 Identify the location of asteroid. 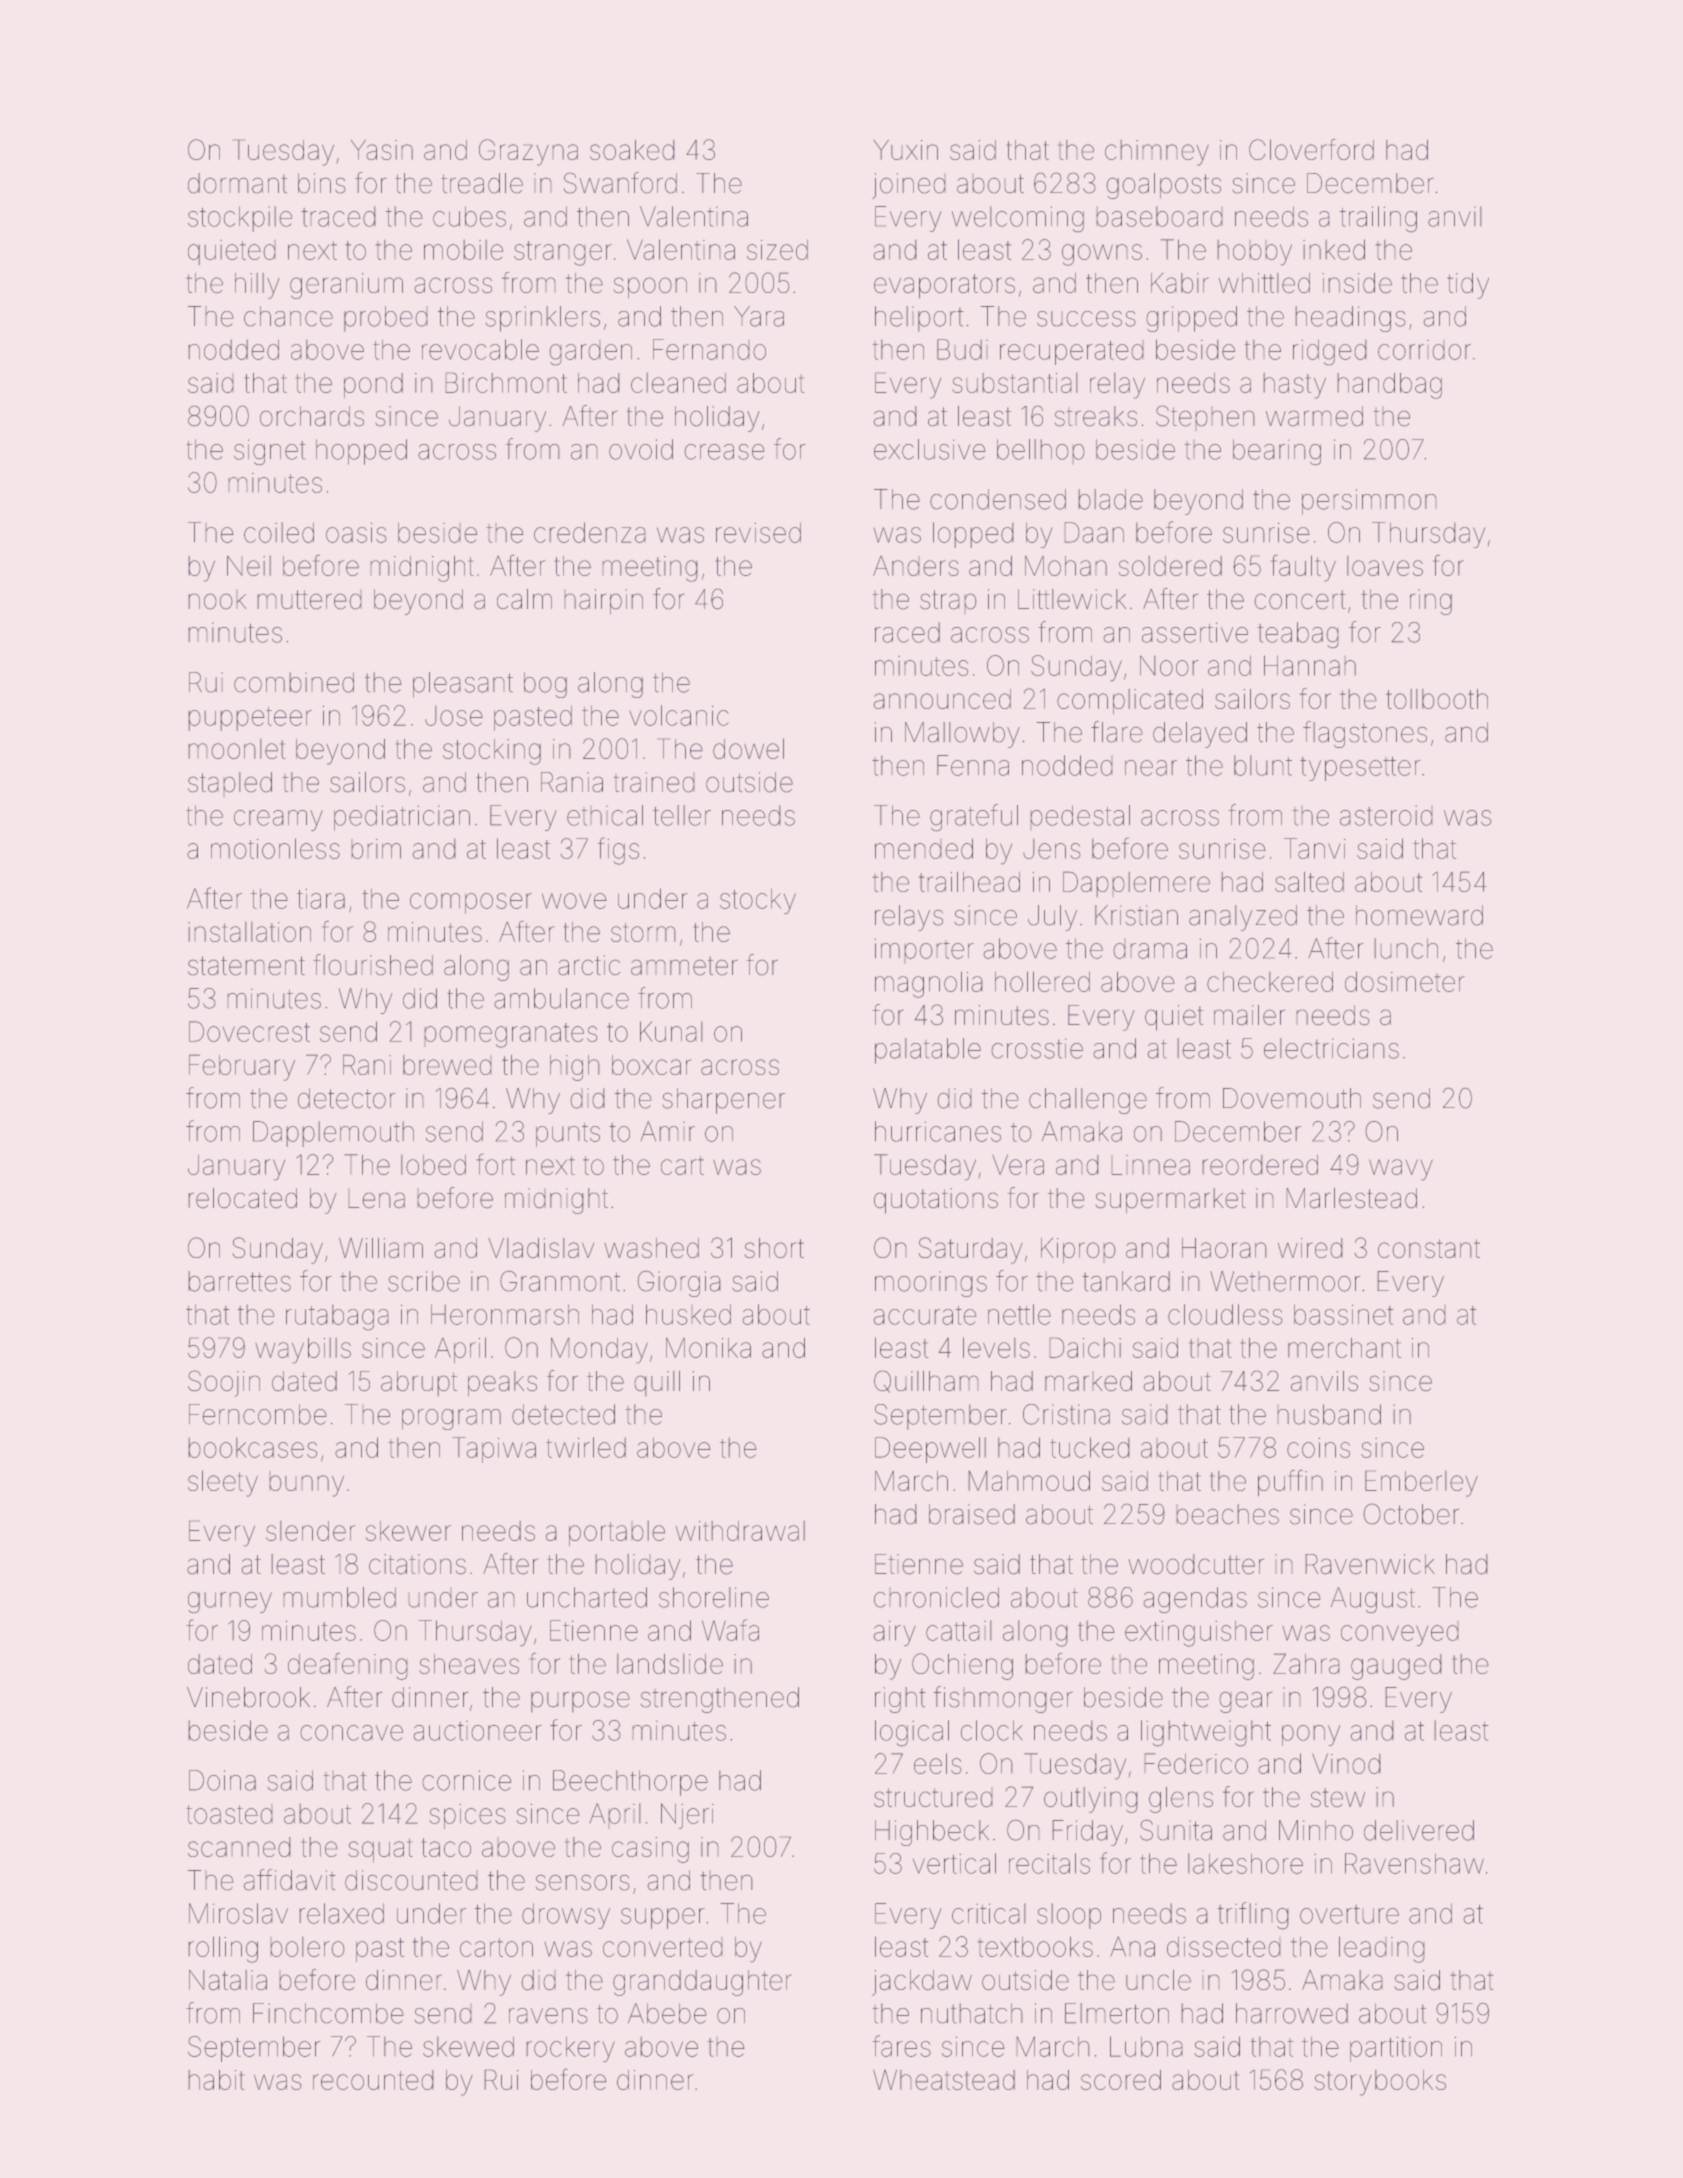
(1386, 816).
